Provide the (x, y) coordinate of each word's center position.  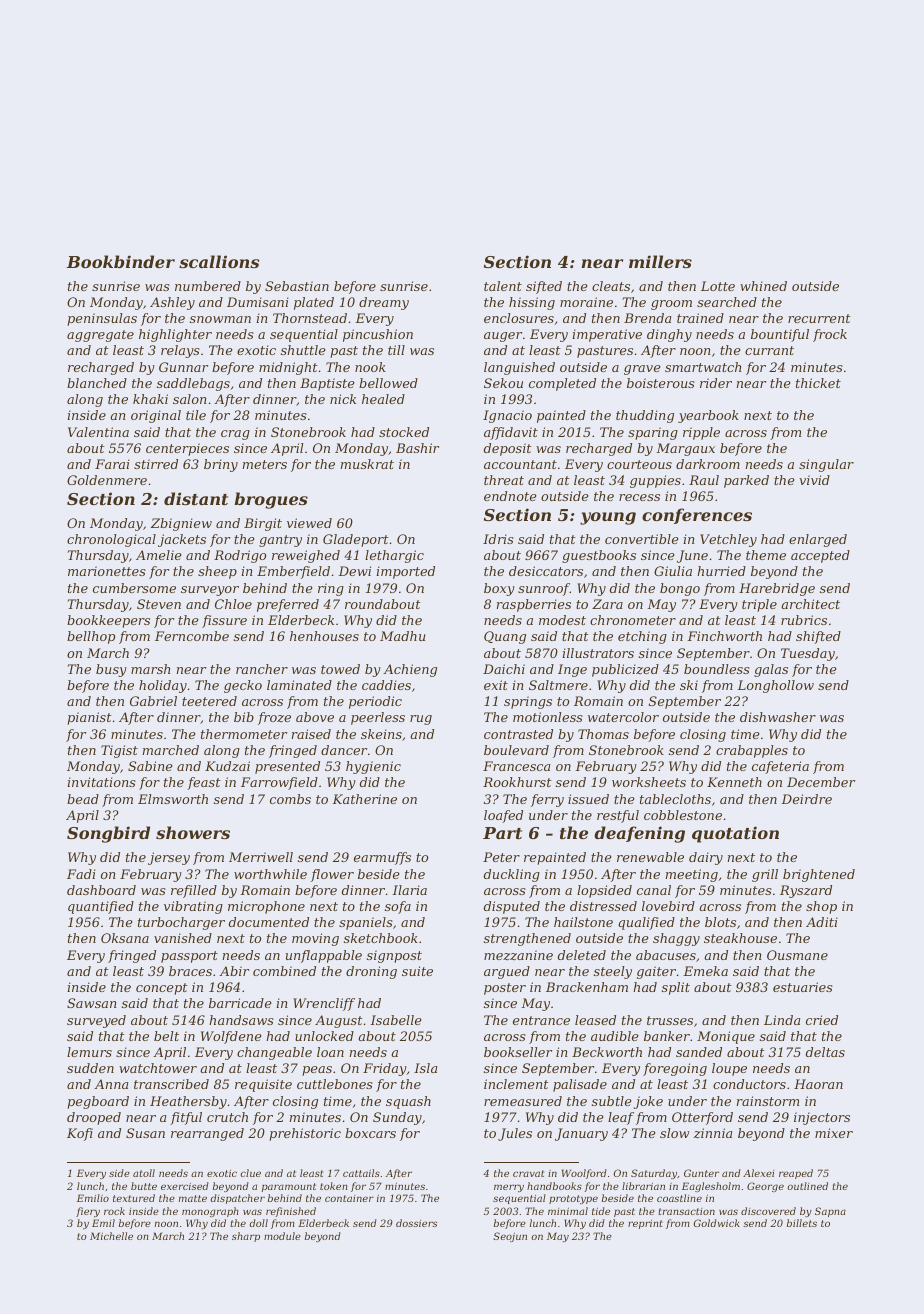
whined (763, 286)
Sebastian (297, 286)
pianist (89, 718)
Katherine (364, 799)
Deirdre (806, 799)
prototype (573, 1199)
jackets (182, 540)
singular (826, 465)
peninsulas (102, 319)
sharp (246, 1237)
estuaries (803, 987)
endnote (510, 496)
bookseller (518, 1052)
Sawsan (92, 1003)
